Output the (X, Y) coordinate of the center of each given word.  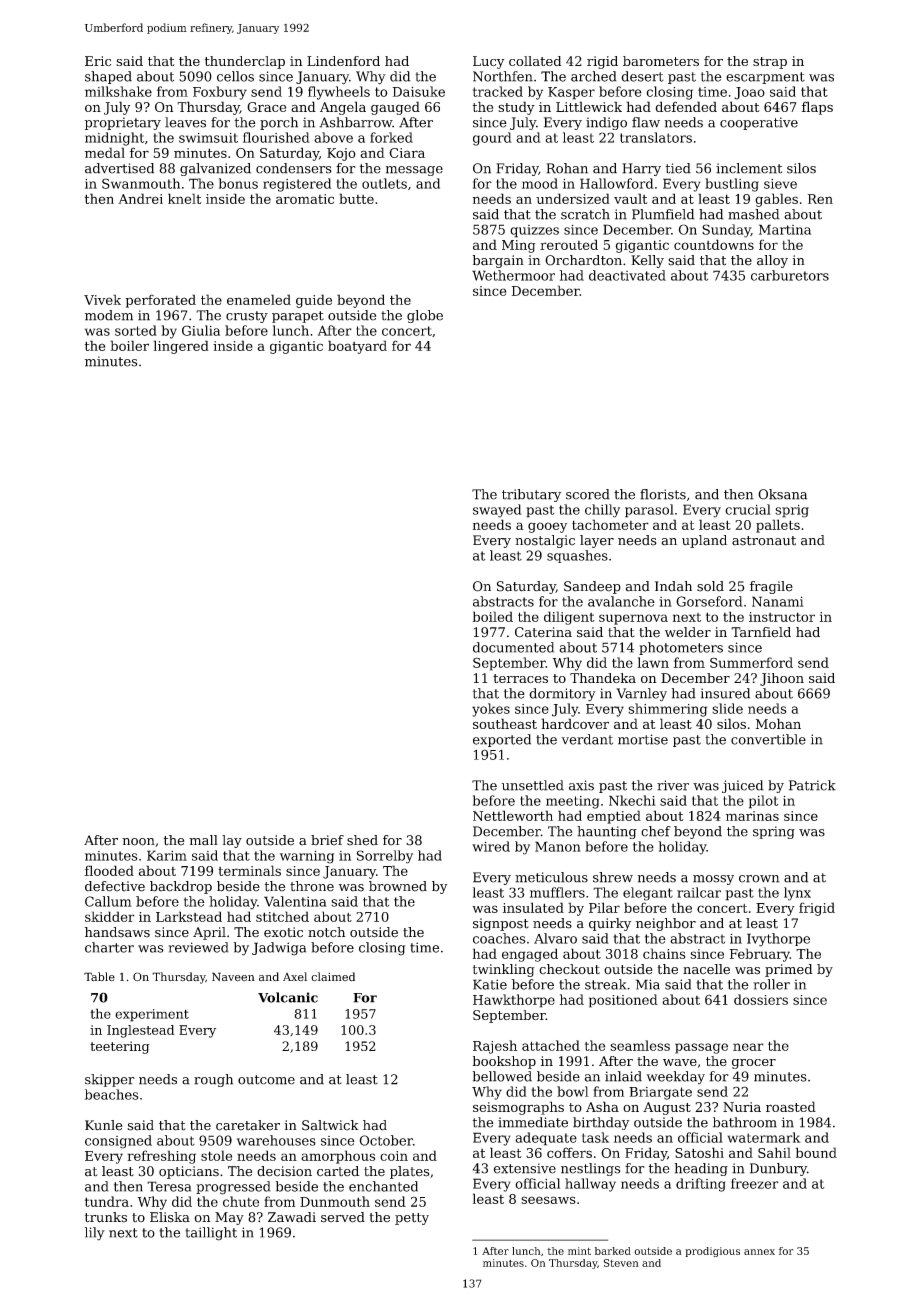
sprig (792, 511)
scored (588, 494)
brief (327, 840)
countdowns (714, 244)
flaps (817, 108)
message (414, 171)
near (748, 1047)
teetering (119, 1047)
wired (491, 846)
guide (314, 301)
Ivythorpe (778, 940)
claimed (333, 977)
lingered (181, 347)
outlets (384, 183)
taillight (211, 1234)
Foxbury (220, 93)
